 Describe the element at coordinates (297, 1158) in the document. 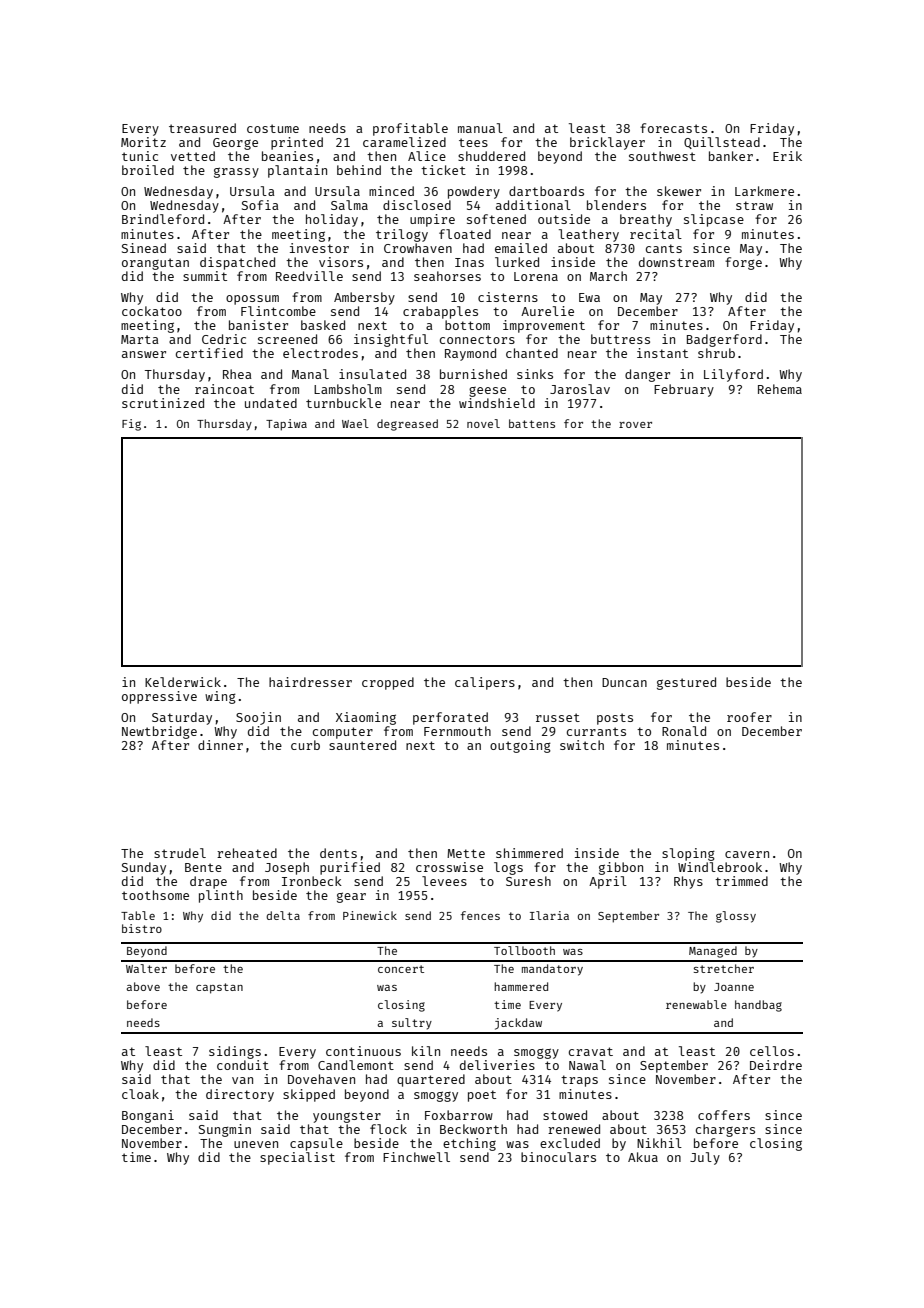

I see `specialist` at that location.
